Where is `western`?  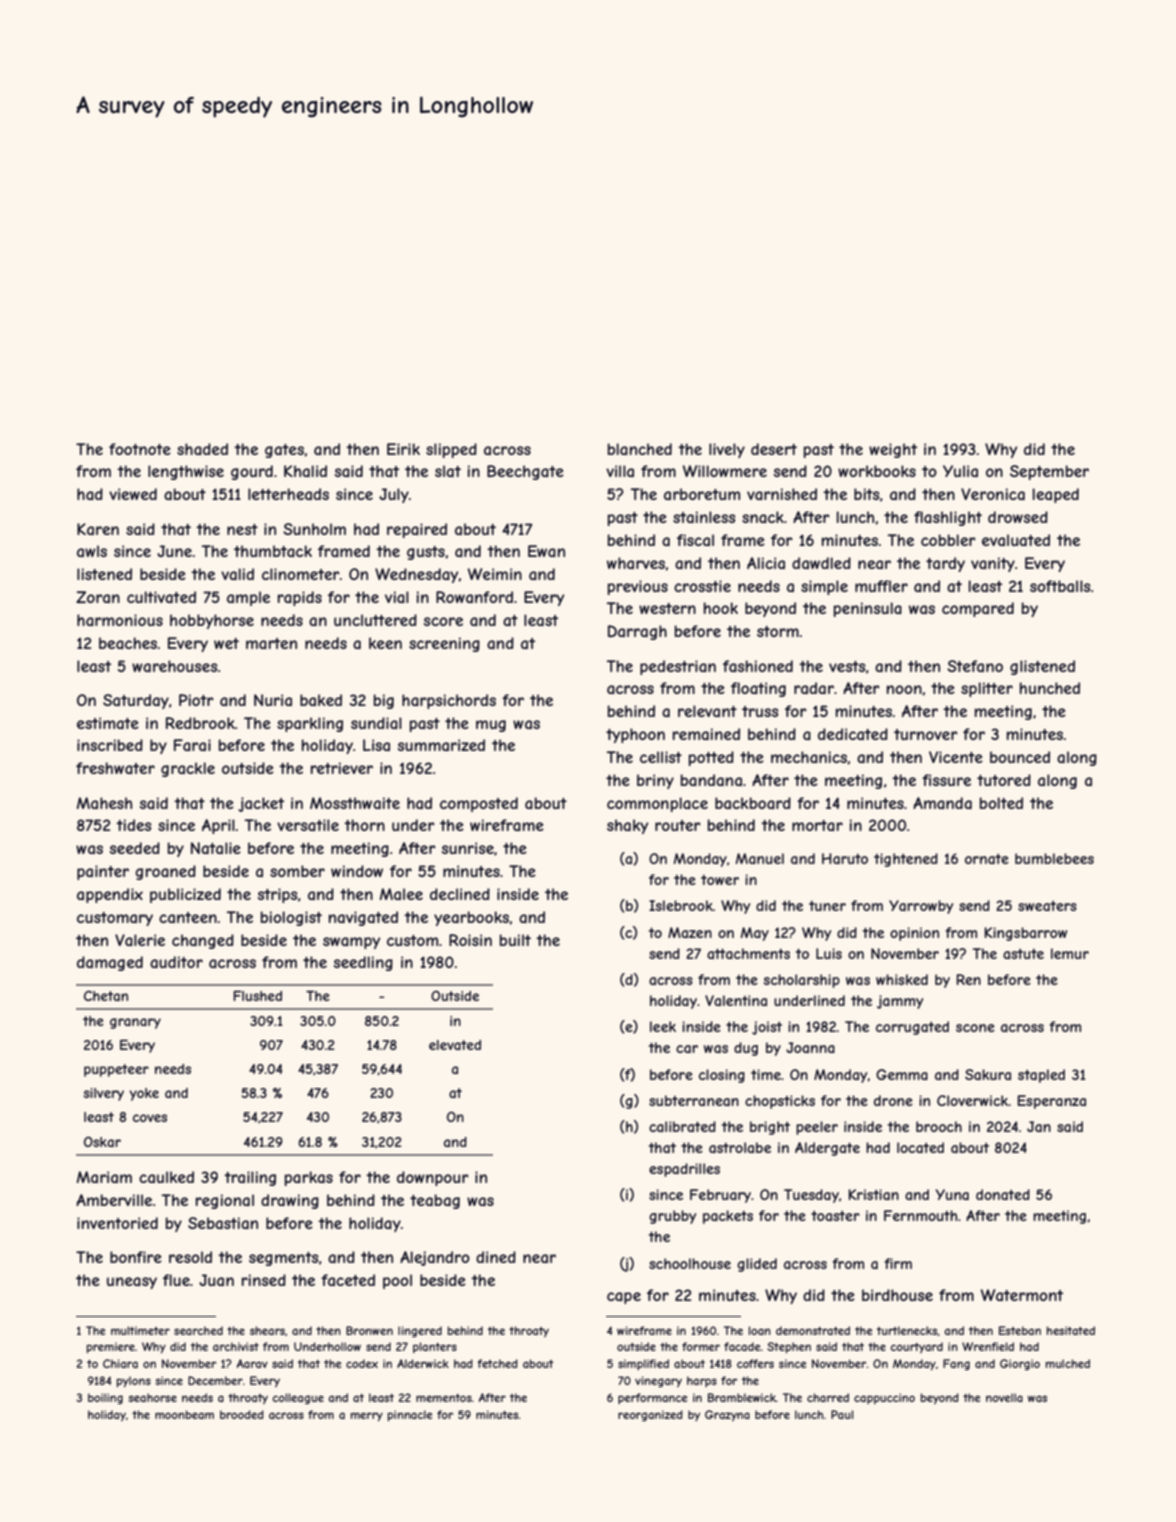 western is located at coordinates (667, 608).
